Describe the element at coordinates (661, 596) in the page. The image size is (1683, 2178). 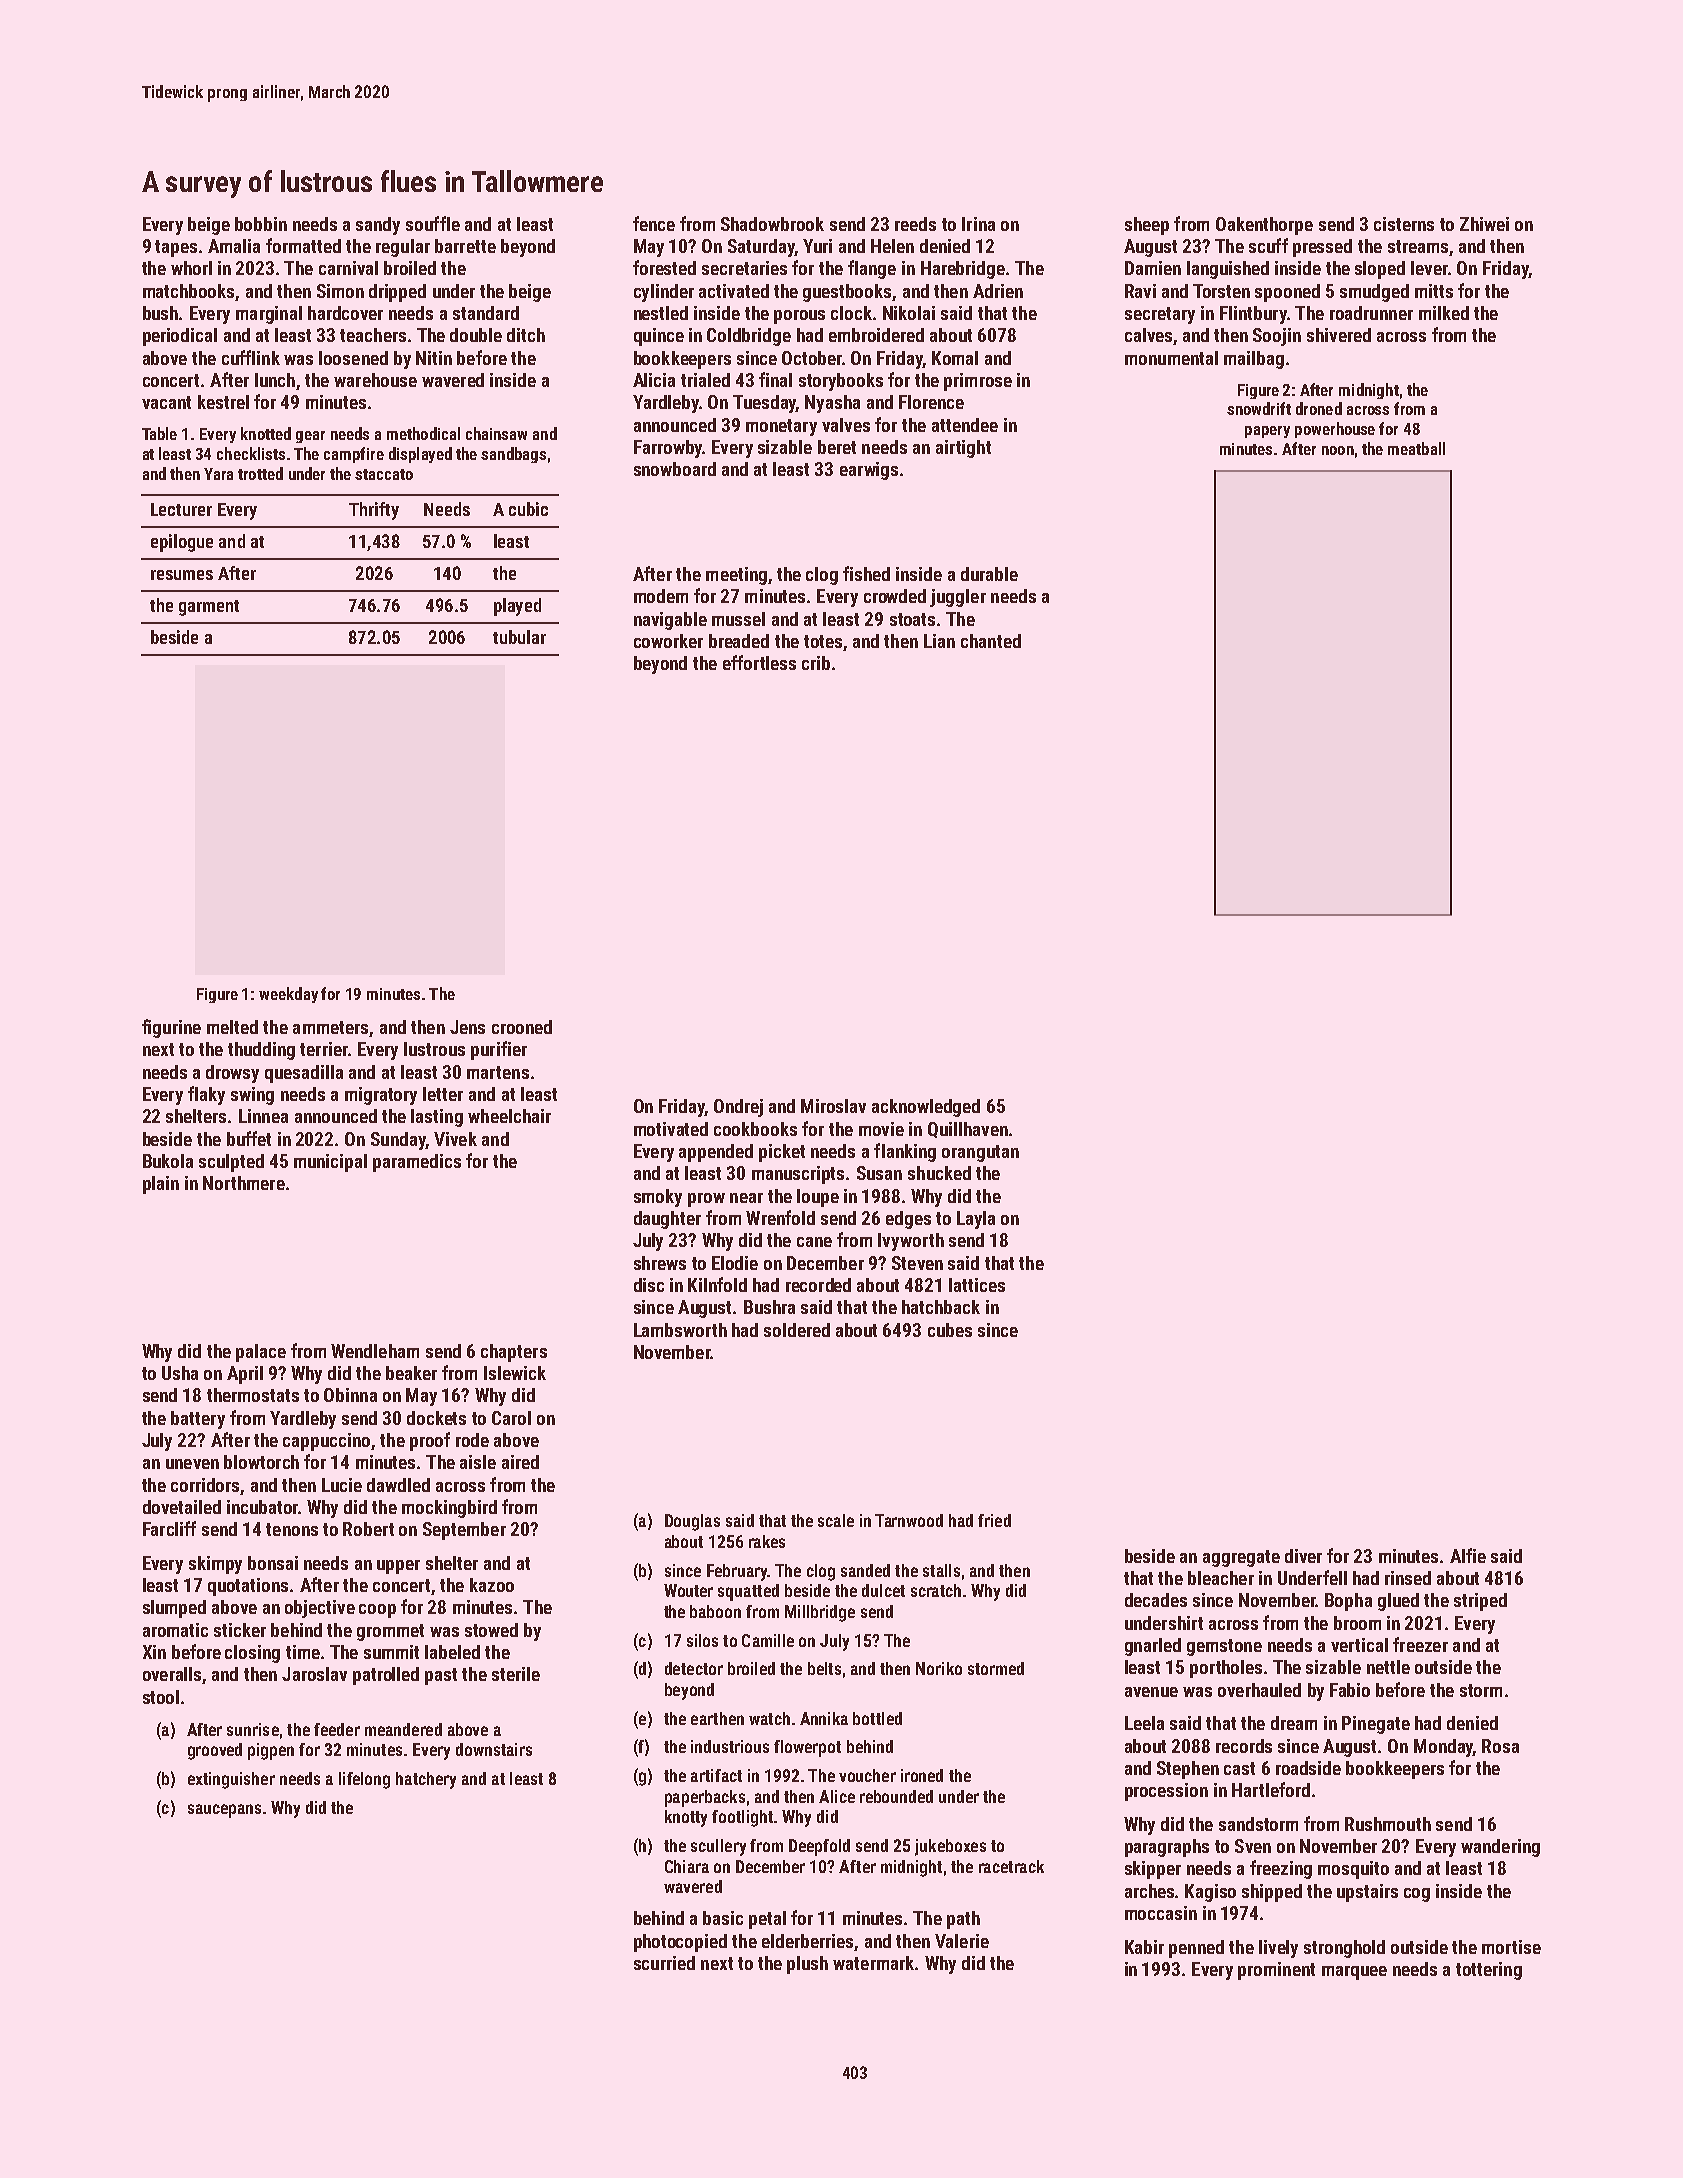
I see `modem` at that location.
